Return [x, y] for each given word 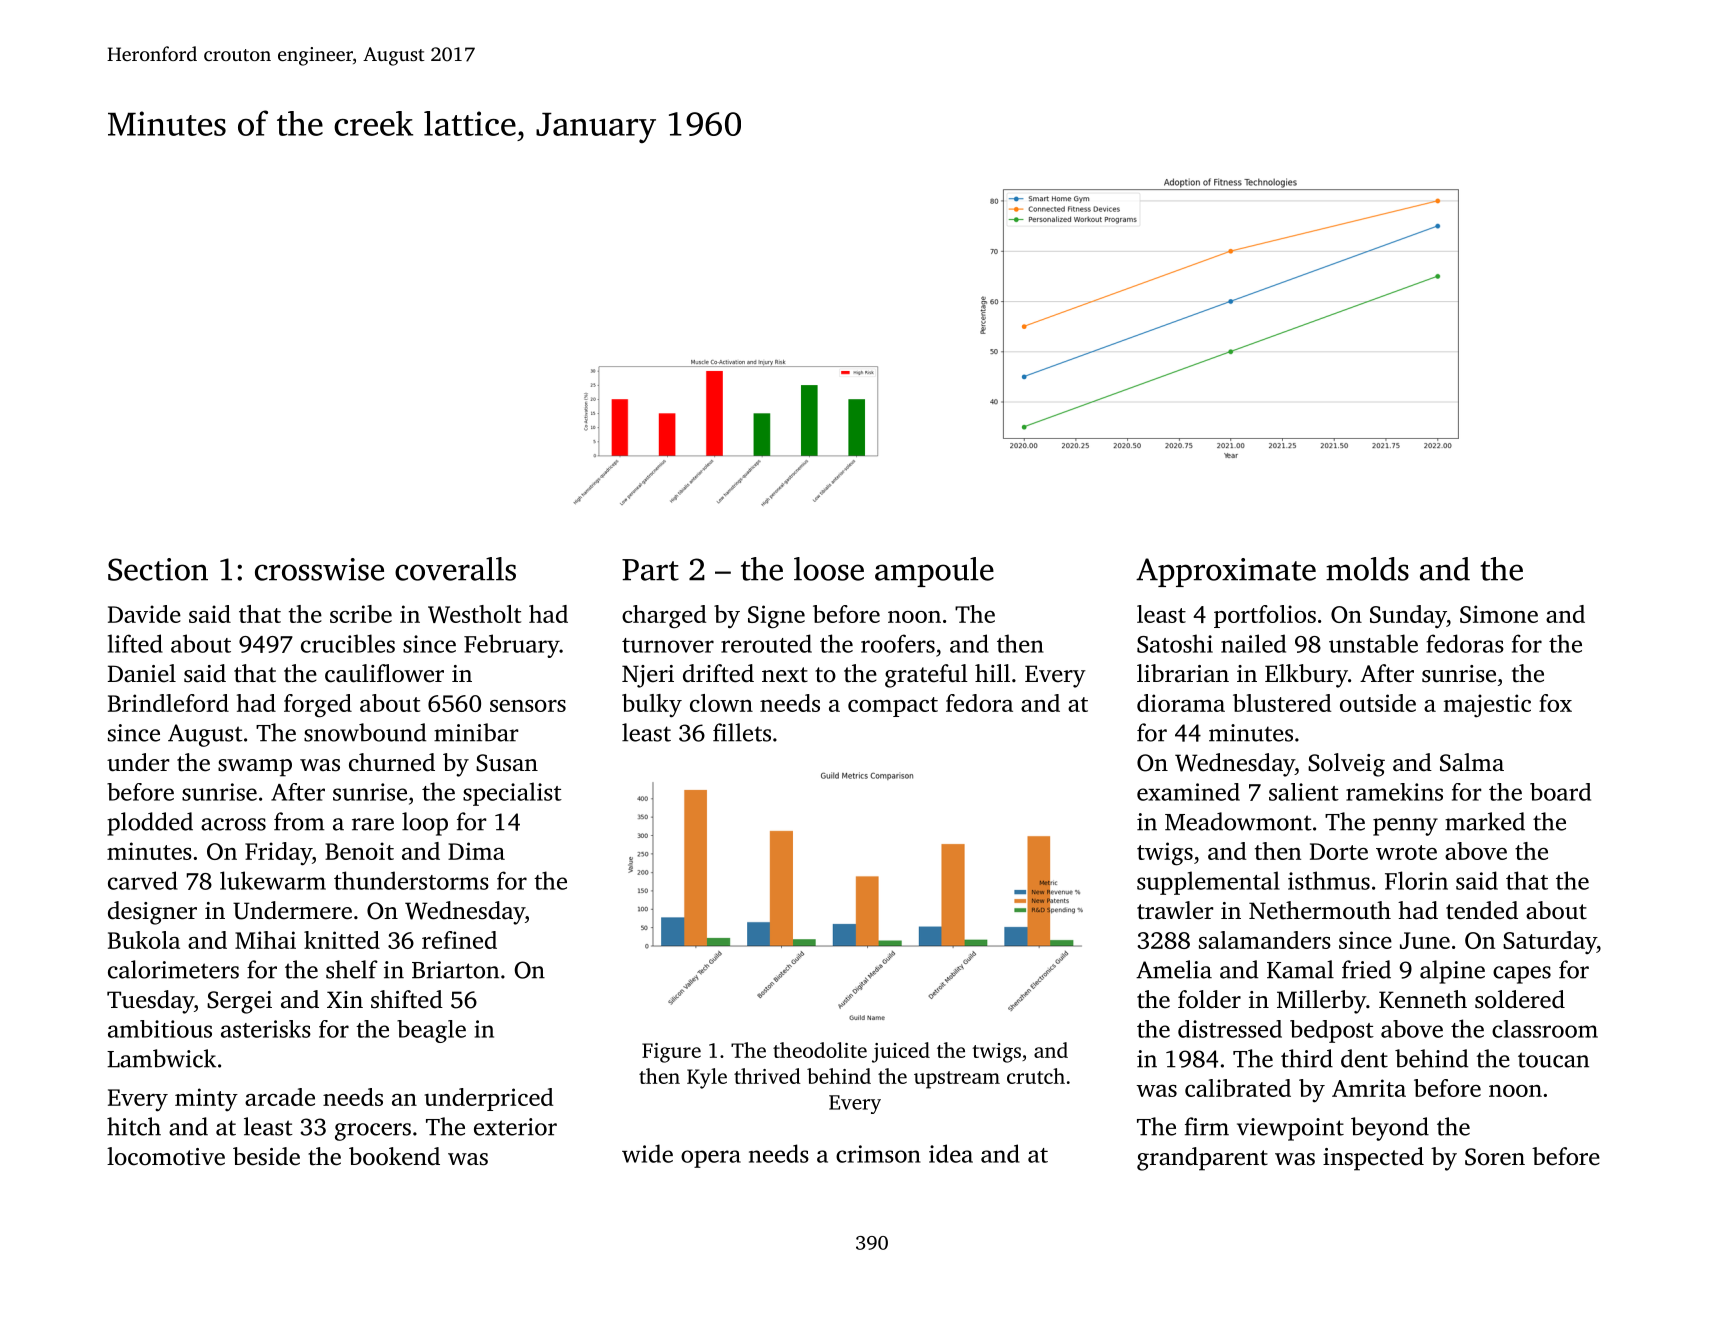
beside [266, 1156]
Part [650, 570]
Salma [1472, 762]
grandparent [1202, 1159]
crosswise [319, 569]
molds [1367, 569]
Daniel [142, 673]
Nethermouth [1320, 910]
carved [143, 880]
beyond [1390, 1129]
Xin [345, 999]
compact [893, 707]
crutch [1036, 1076]
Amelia [1174, 969]
